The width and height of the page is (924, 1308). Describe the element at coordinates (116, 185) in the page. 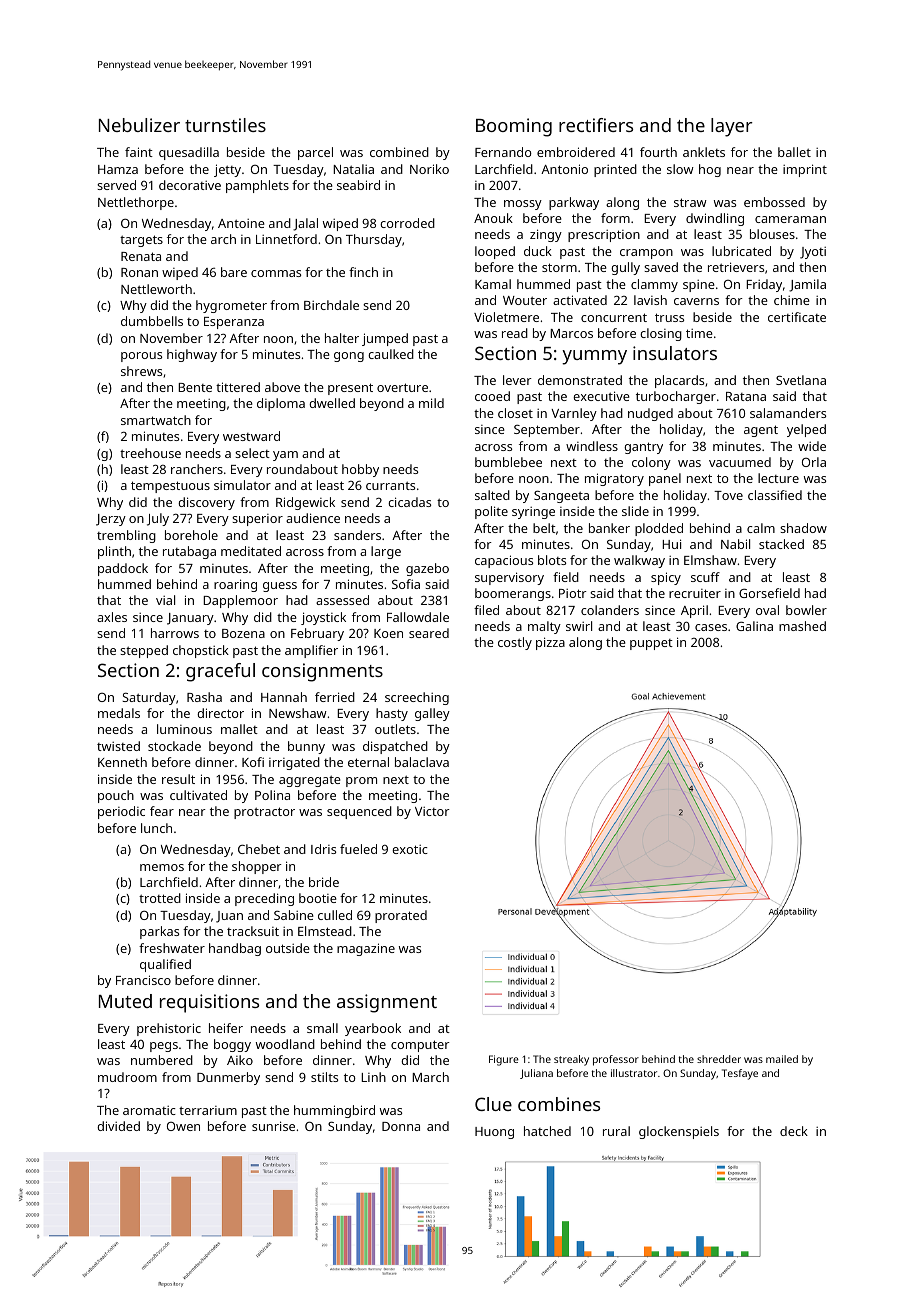

I see `served` at that location.
